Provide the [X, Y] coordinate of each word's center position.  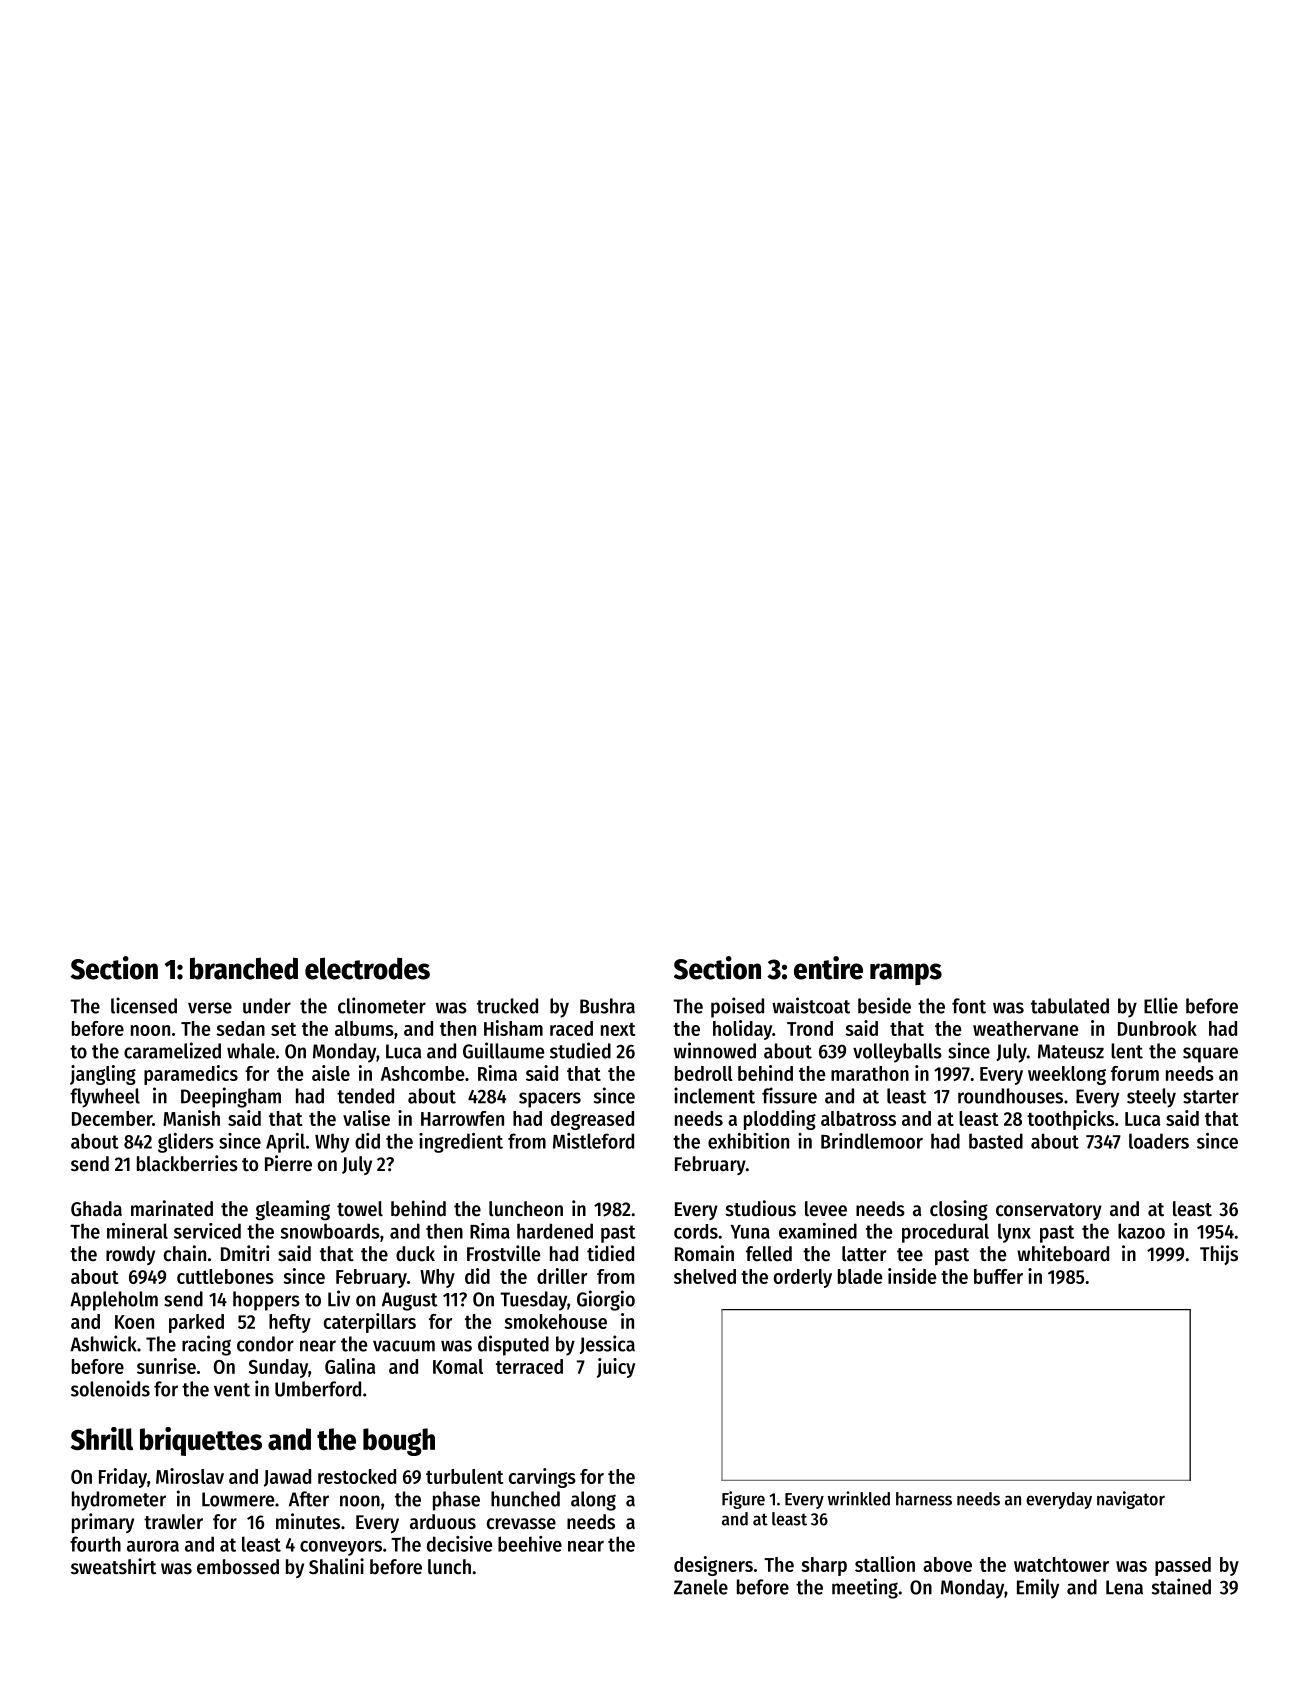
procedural [945, 1233]
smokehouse [555, 1321]
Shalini [336, 1566]
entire [828, 968]
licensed [144, 1005]
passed [1183, 1566]
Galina [350, 1366]
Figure [743, 1500]
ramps [906, 974]
